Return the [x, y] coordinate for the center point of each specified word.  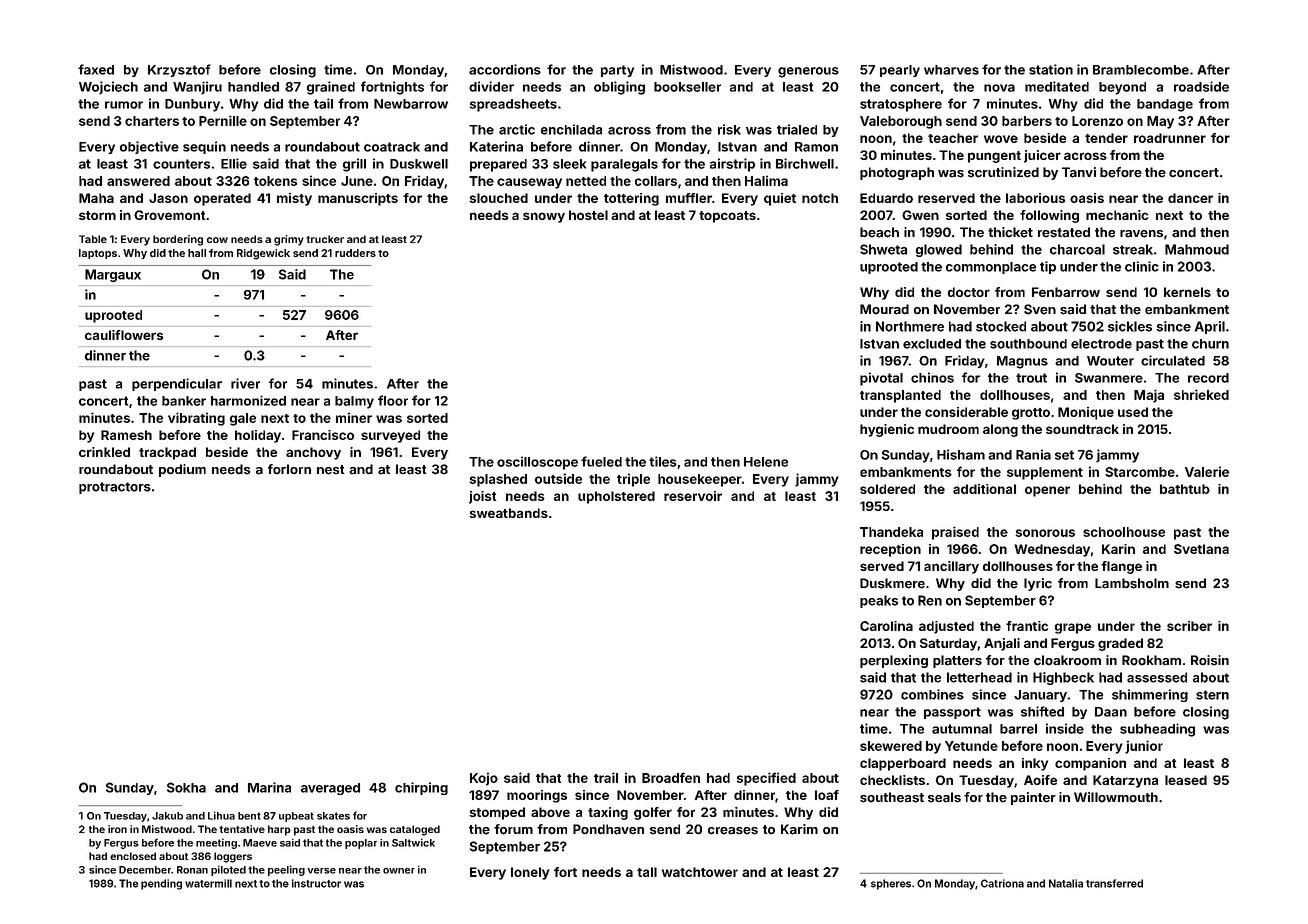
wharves [951, 70]
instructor [316, 883]
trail [606, 777]
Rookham [1151, 660]
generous [808, 72]
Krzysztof [179, 70]
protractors [115, 488]
